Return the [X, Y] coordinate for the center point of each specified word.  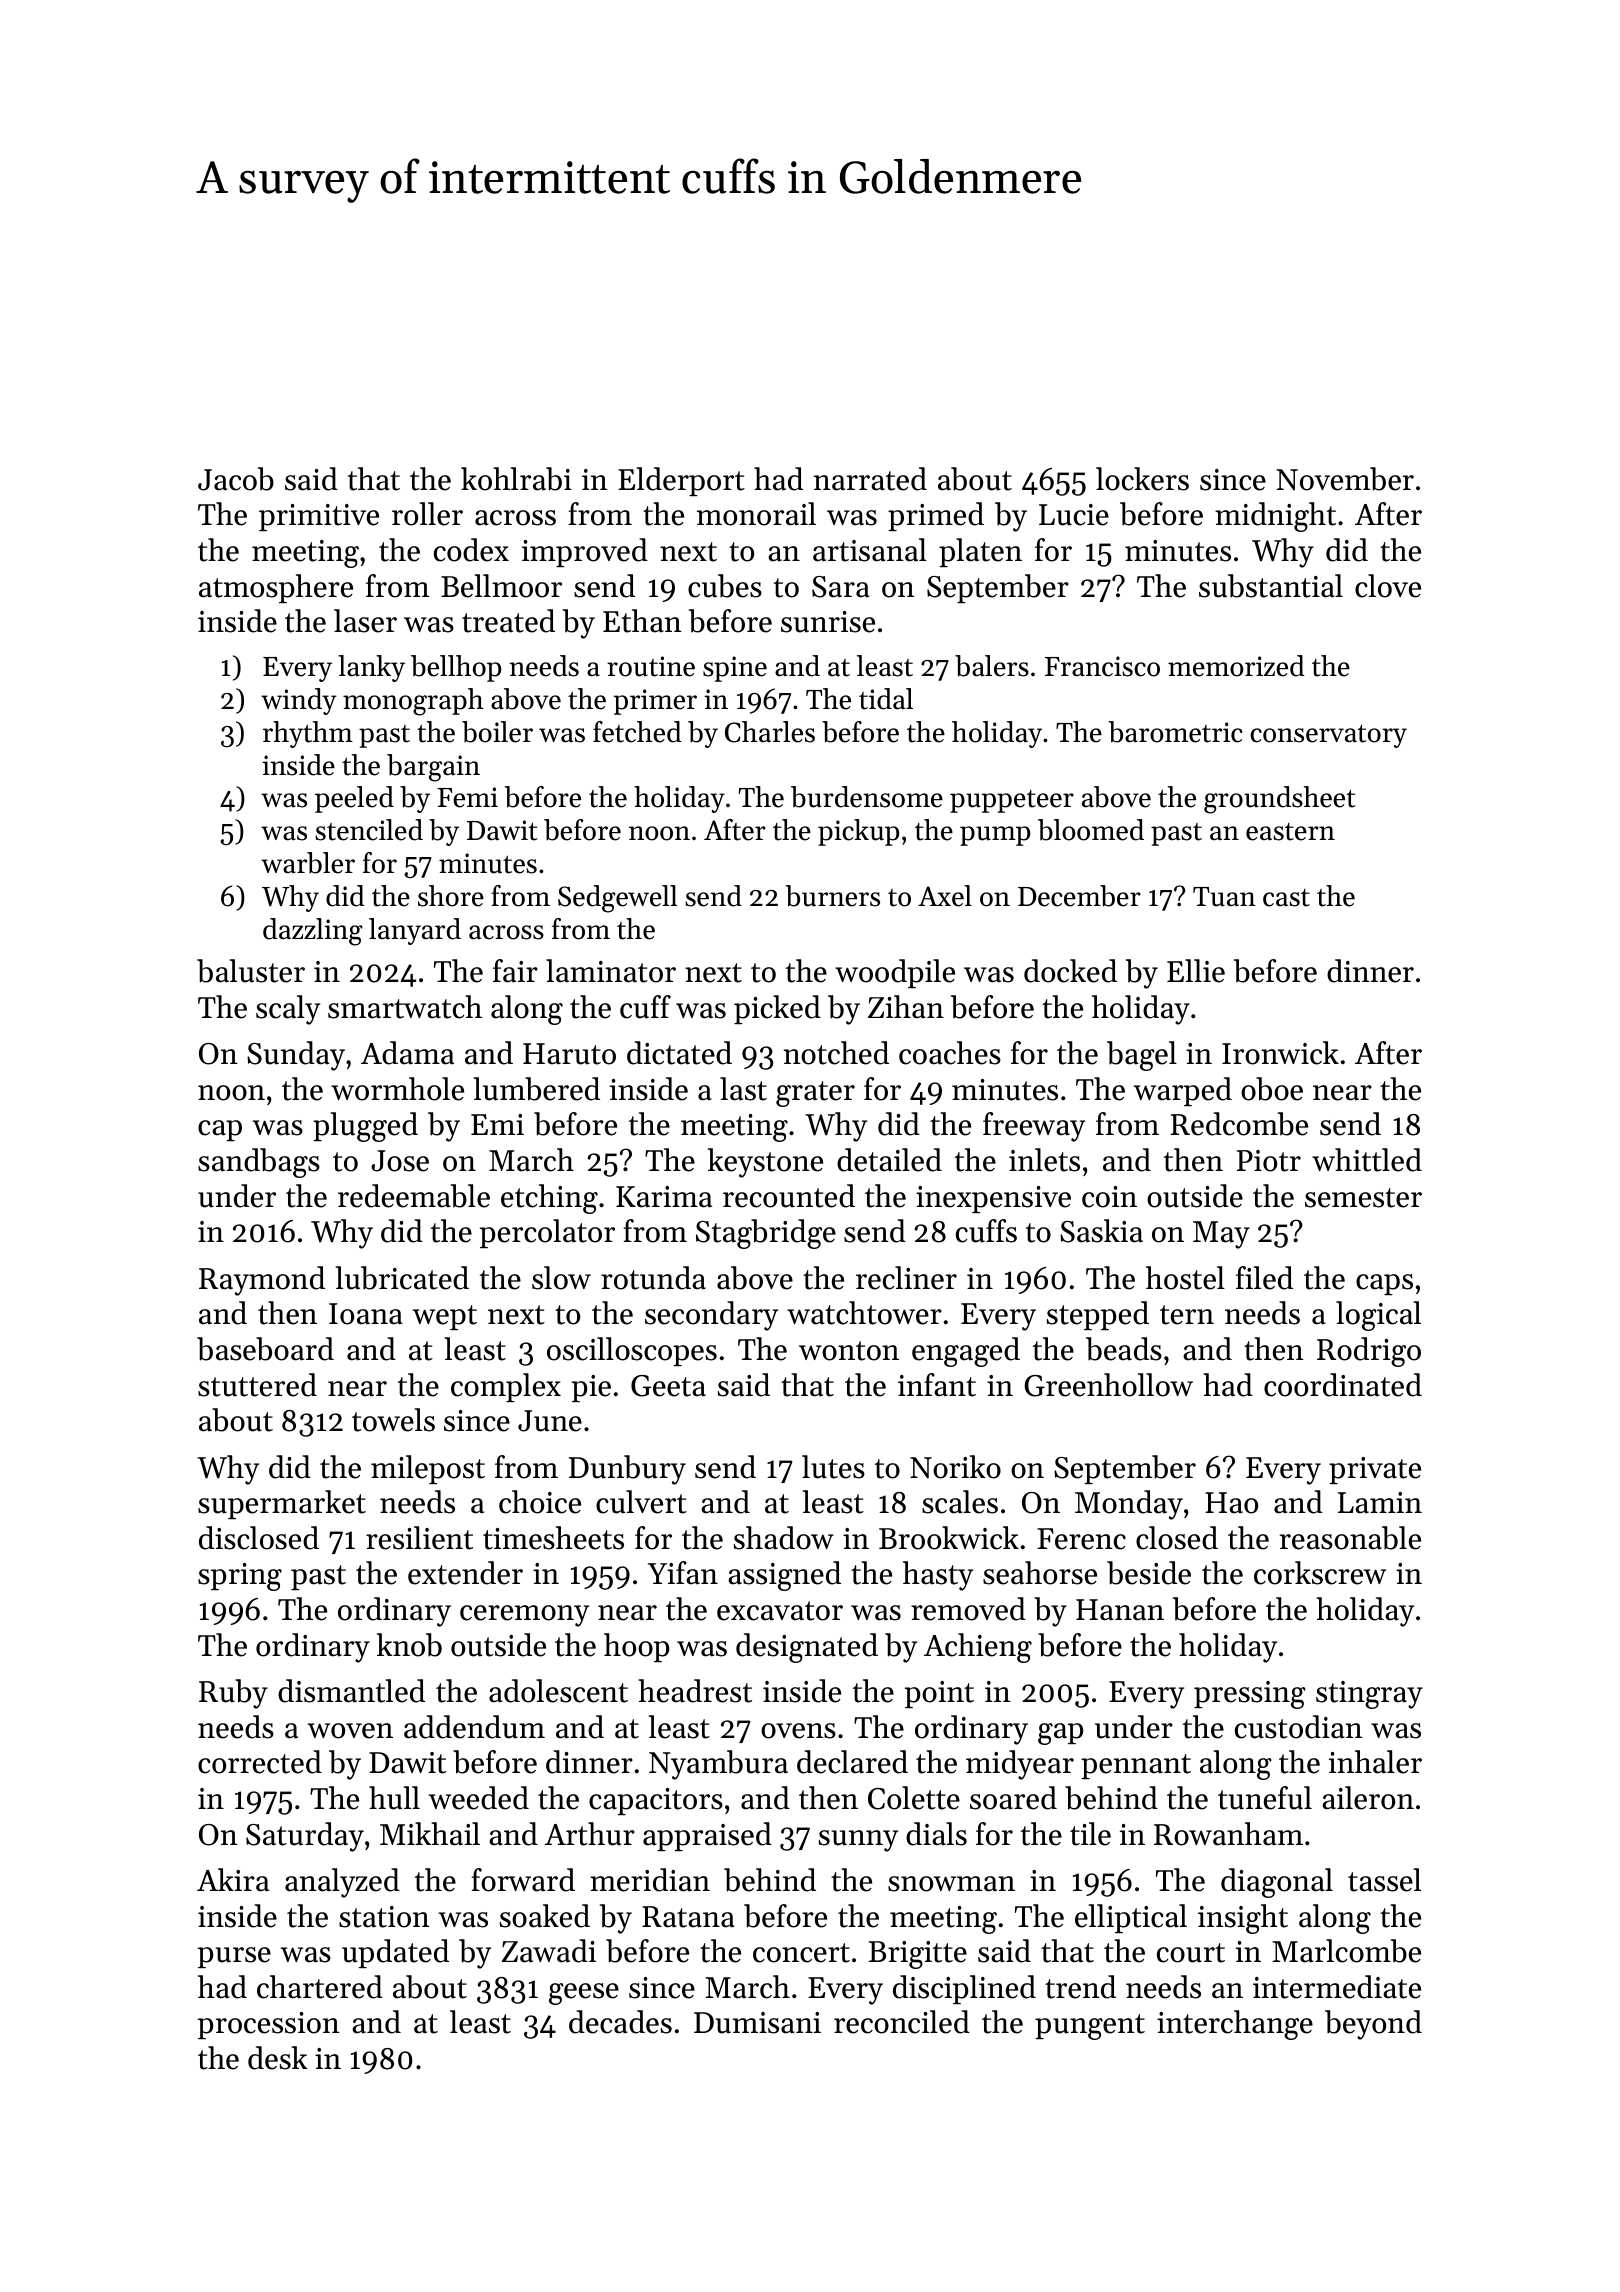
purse [234, 1957]
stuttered [257, 1385]
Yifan [683, 1573]
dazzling [313, 932]
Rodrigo [1369, 1352]
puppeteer [1012, 801]
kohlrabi [516, 479]
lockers [1142, 479]
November [1345, 479]
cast [1286, 898]
